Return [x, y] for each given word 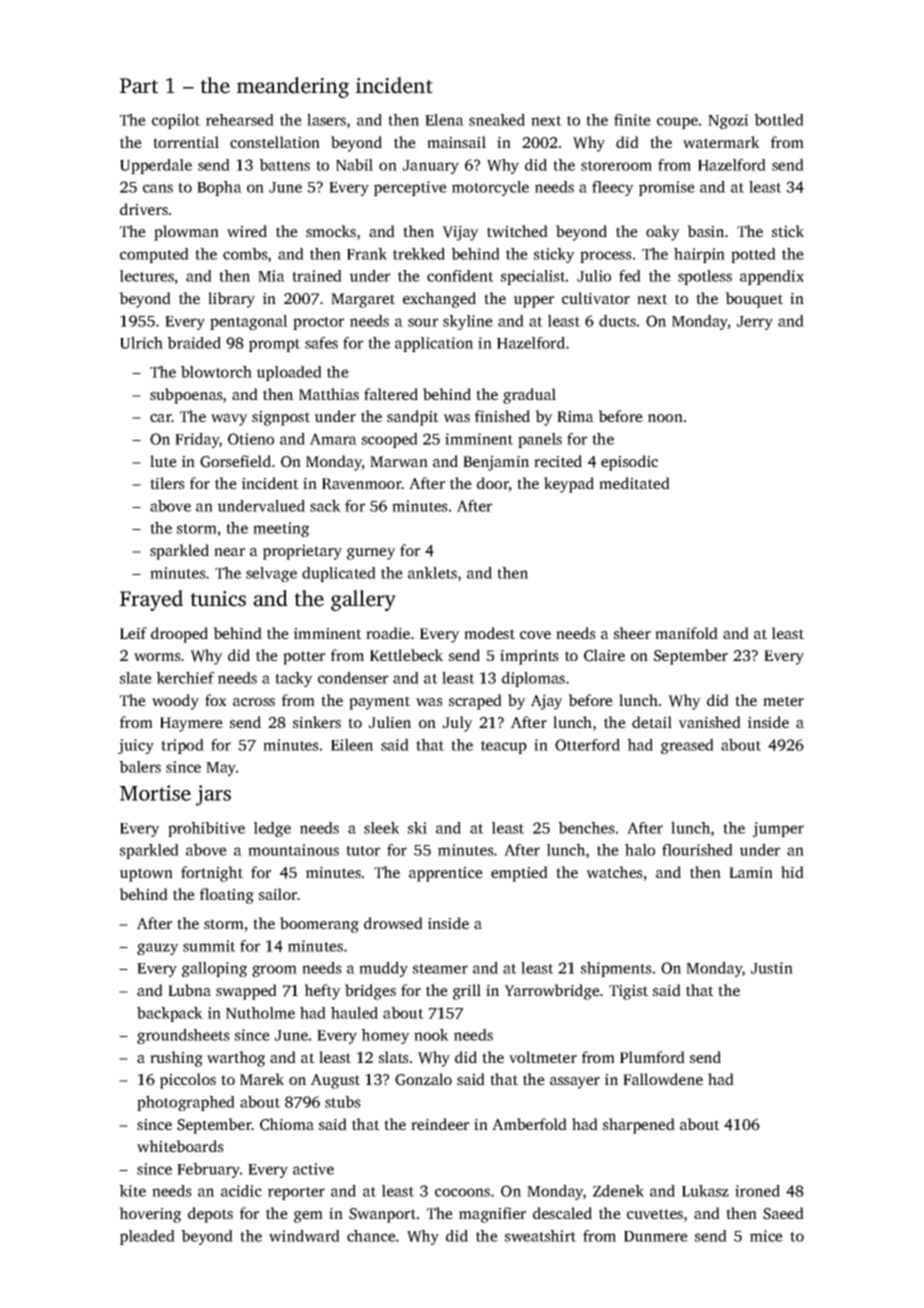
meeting [281, 529]
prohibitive [206, 829]
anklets [432, 573]
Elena [444, 120]
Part [139, 86]
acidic [241, 1191]
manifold [686, 633]
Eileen [352, 745]
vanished [709, 722]
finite [632, 120]
